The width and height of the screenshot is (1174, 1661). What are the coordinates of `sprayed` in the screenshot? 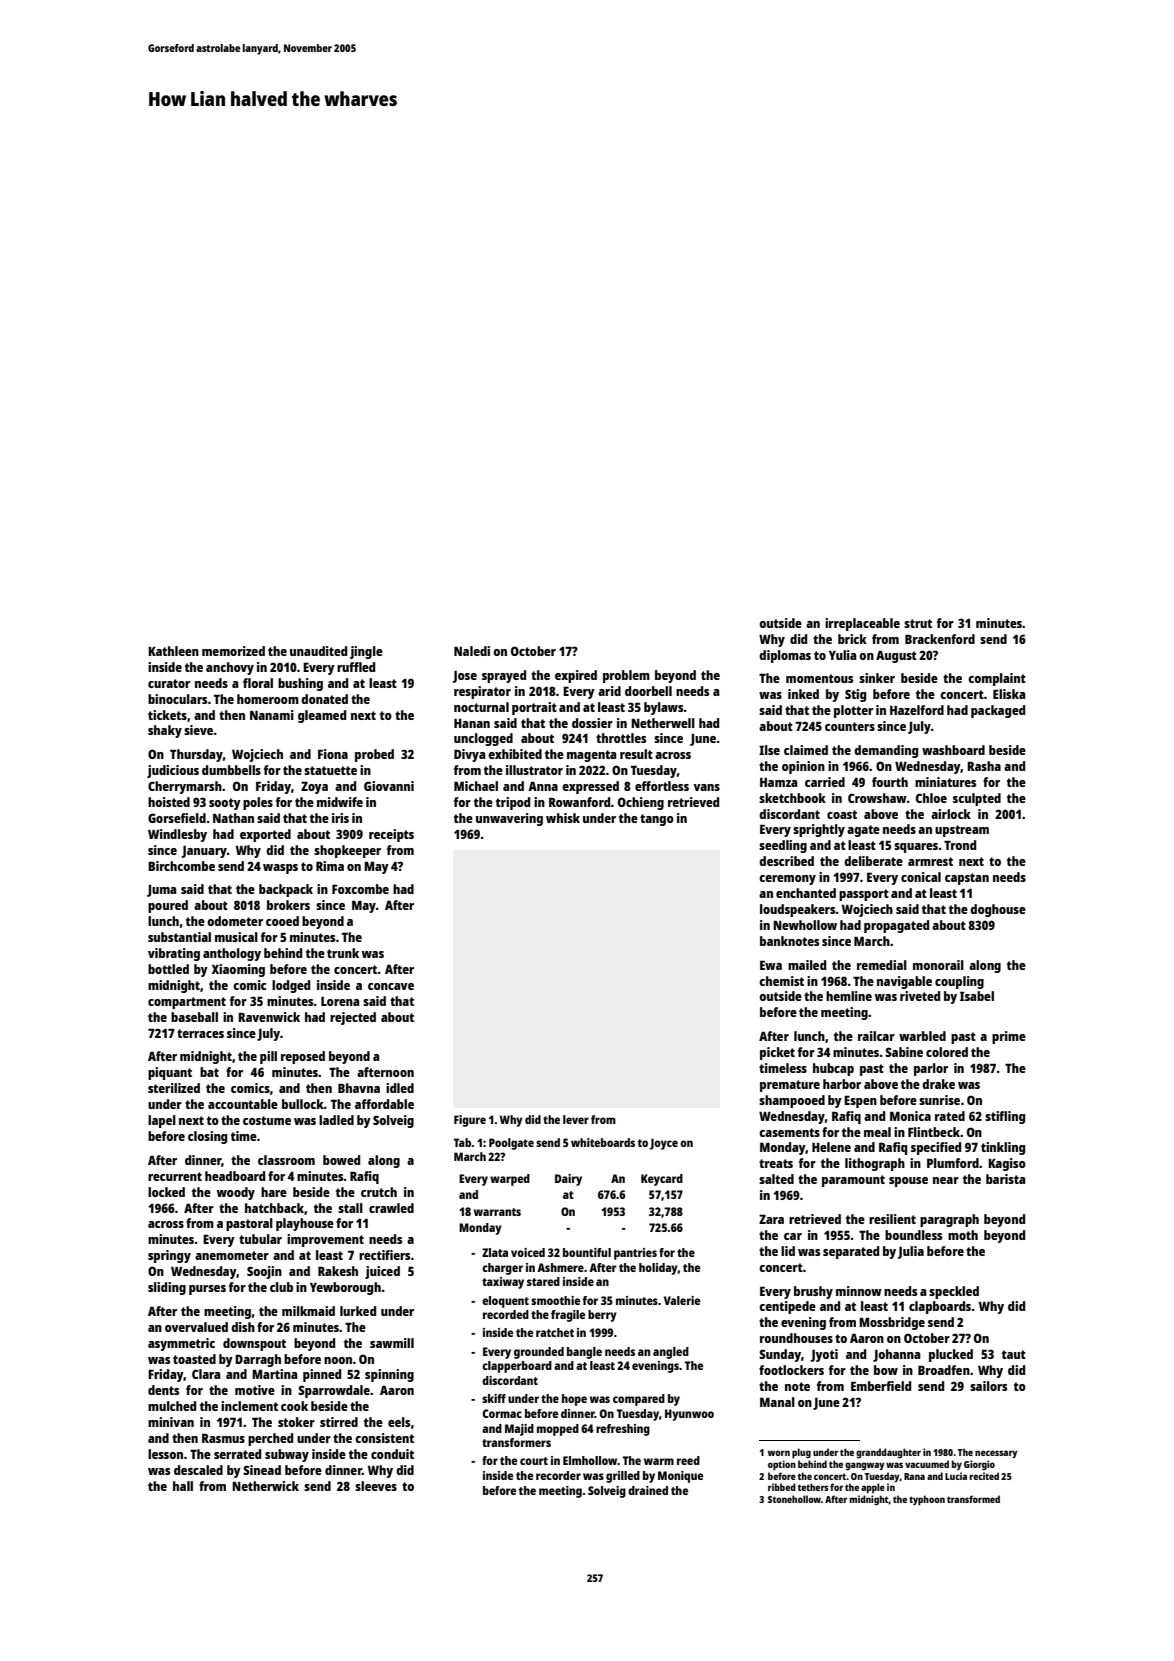 It's located at (504, 676).
